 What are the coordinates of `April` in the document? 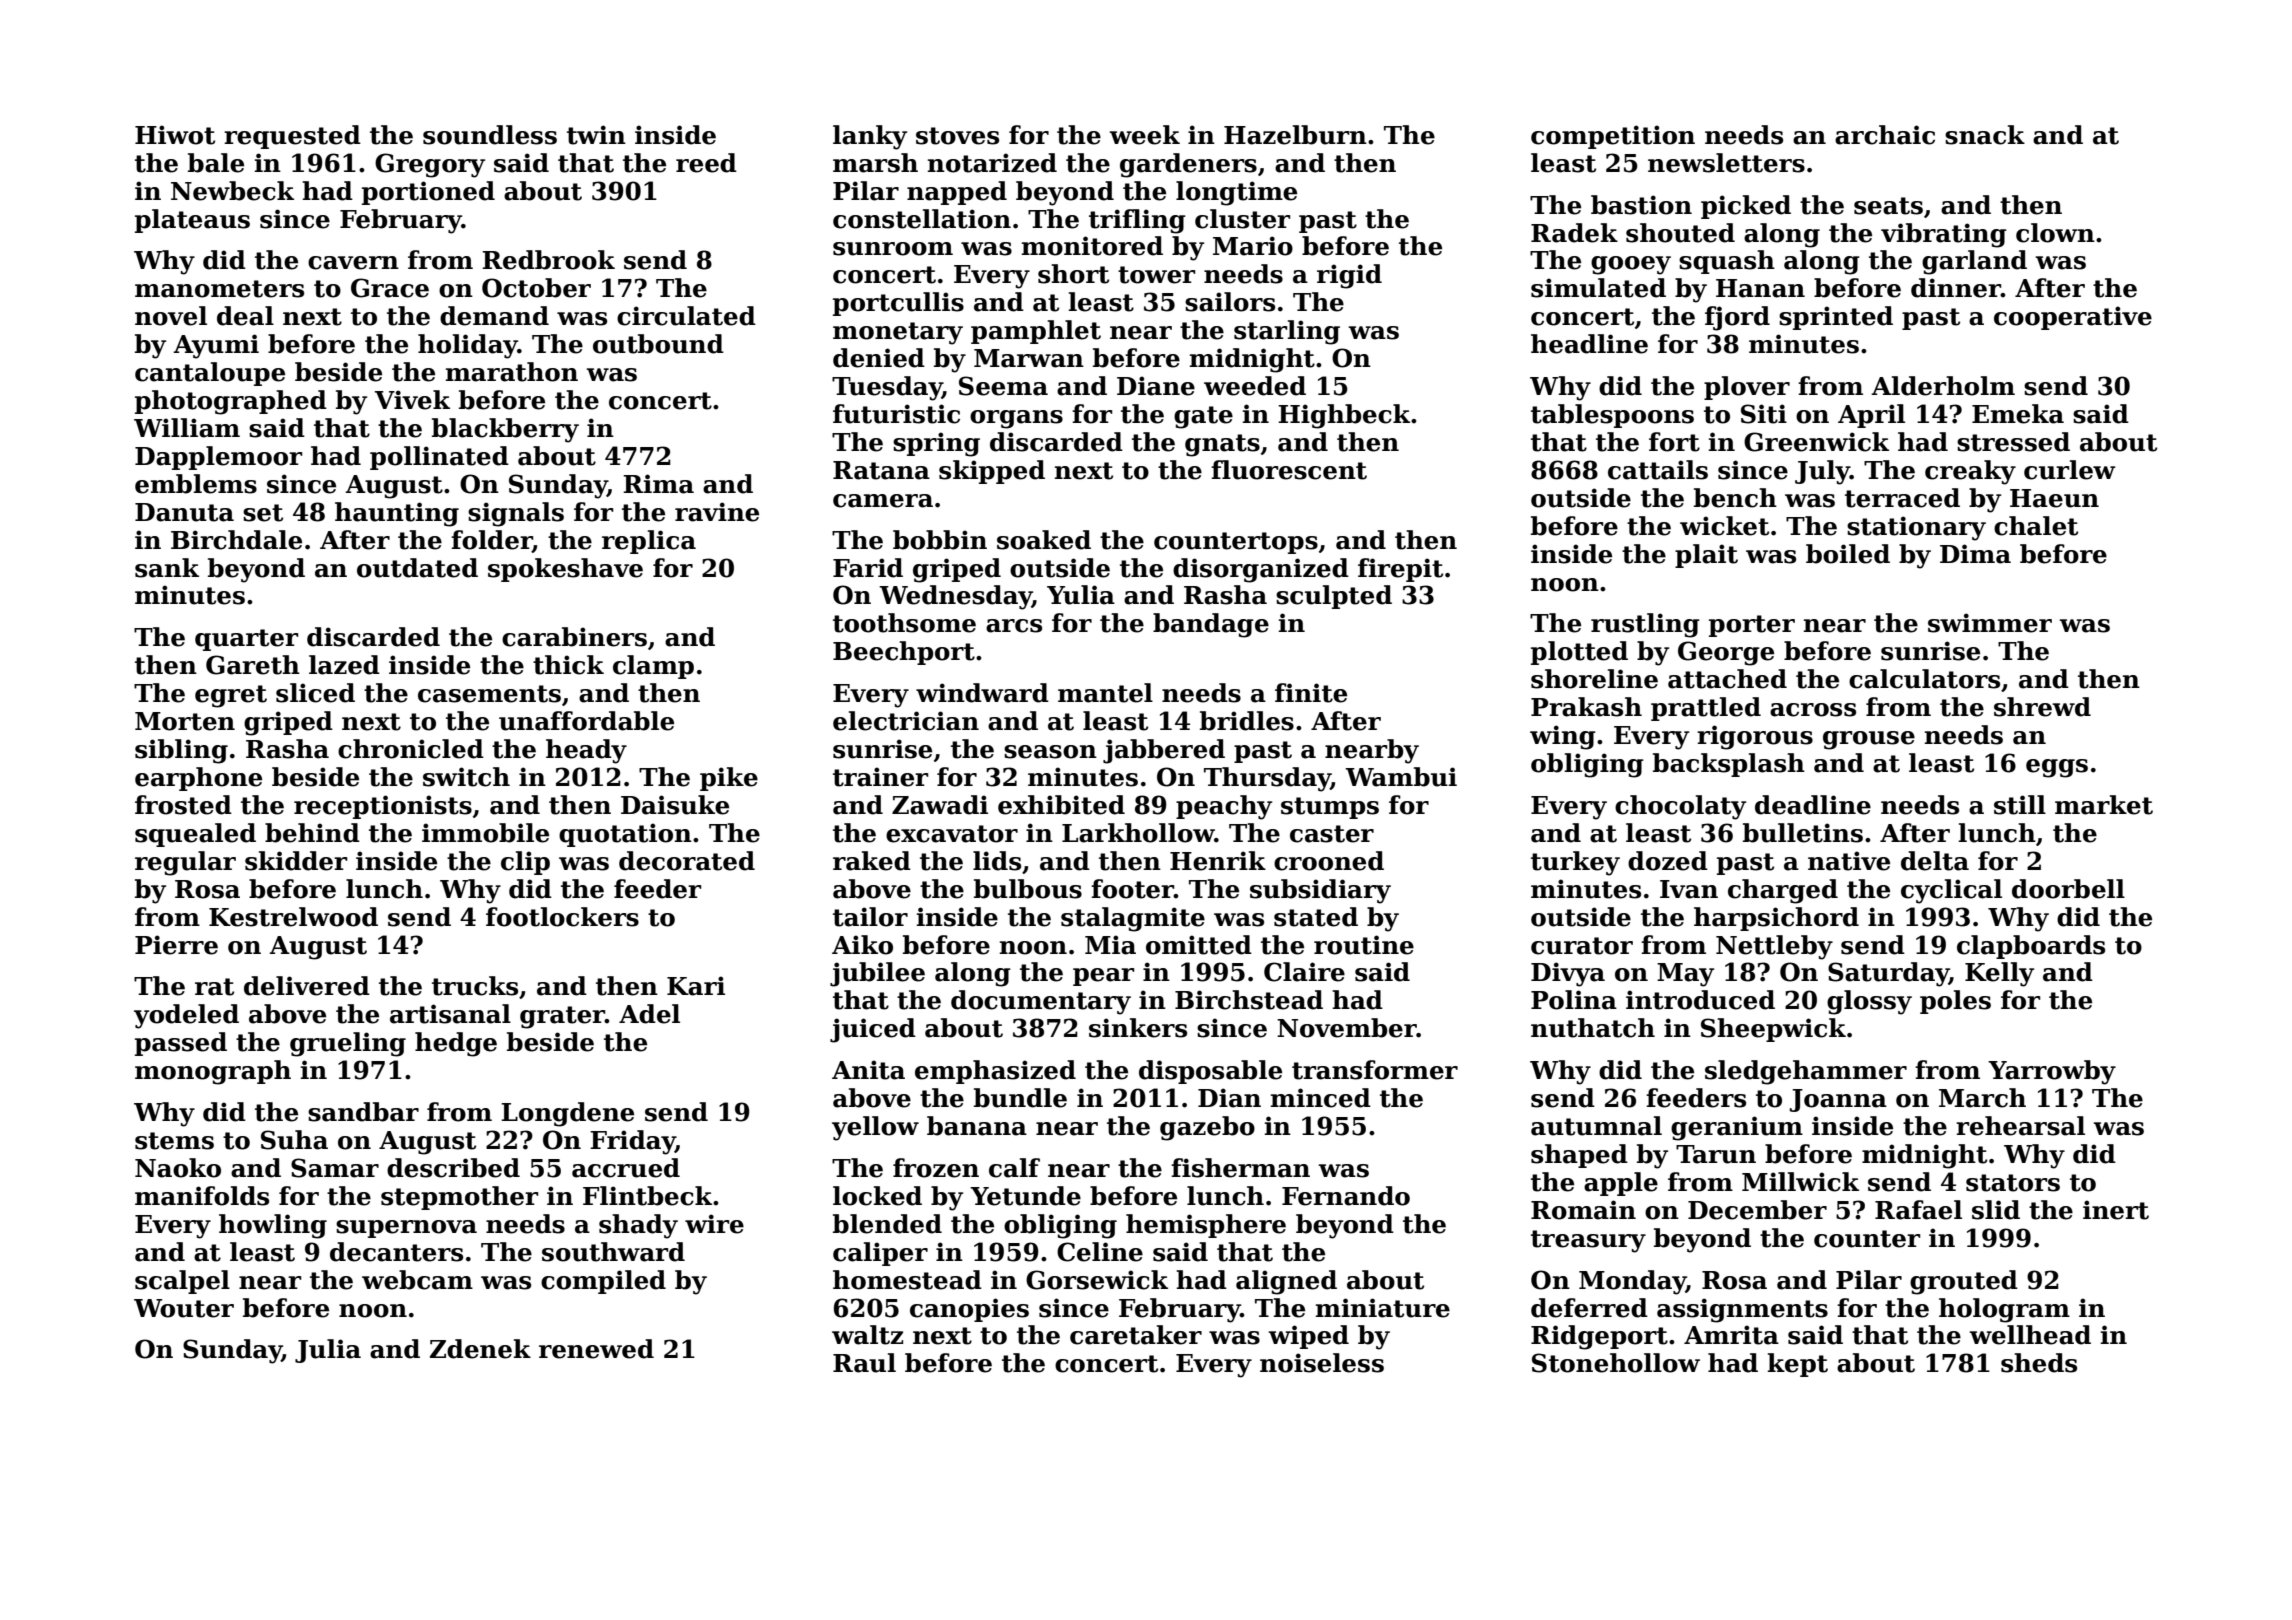 It's located at (1871, 416).
